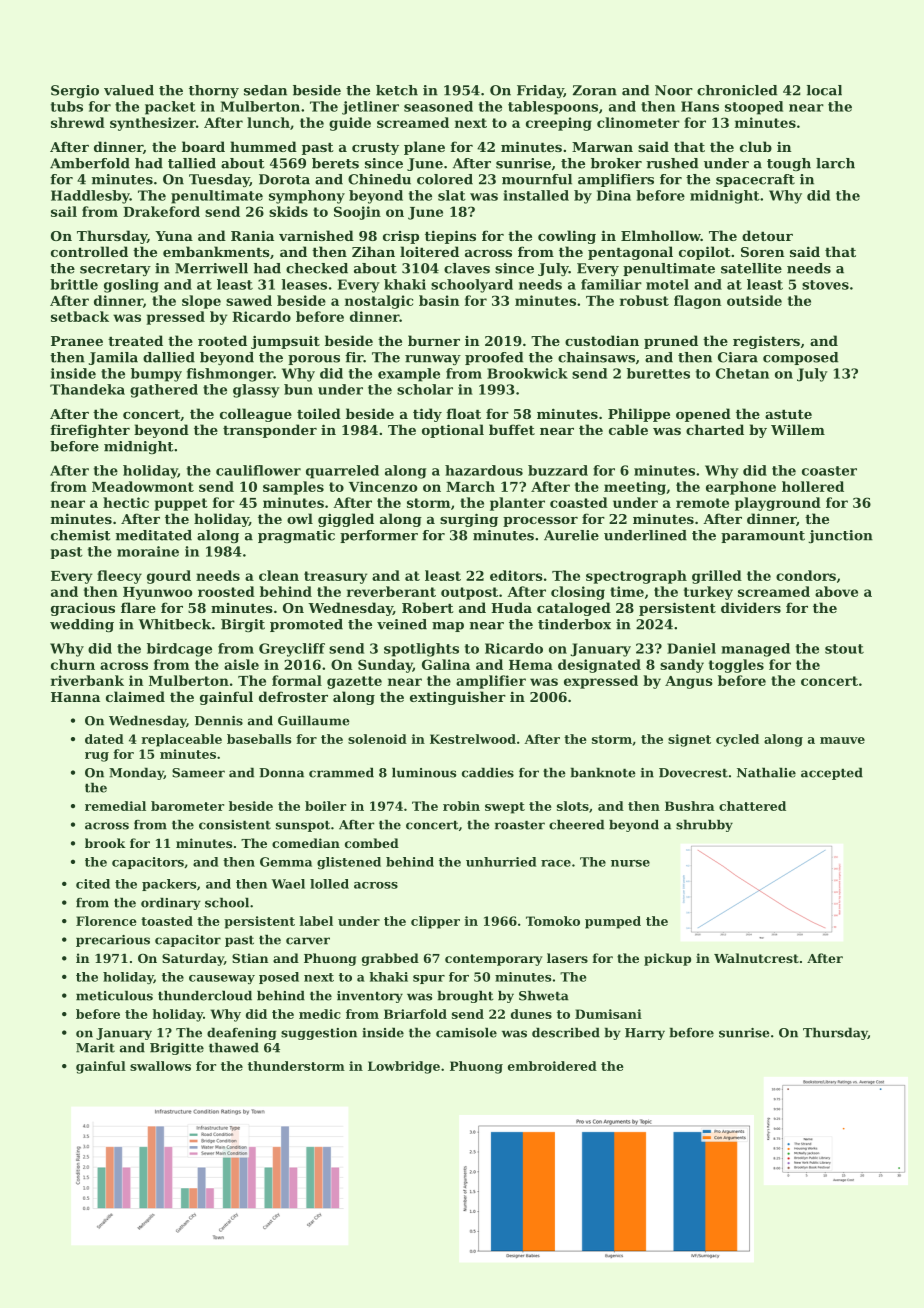 The width and height of the screenshot is (924, 1308). What do you see at coordinates (558, 470) in the screenshot?
I see `buzzard` at bounding box center [558, 470].
